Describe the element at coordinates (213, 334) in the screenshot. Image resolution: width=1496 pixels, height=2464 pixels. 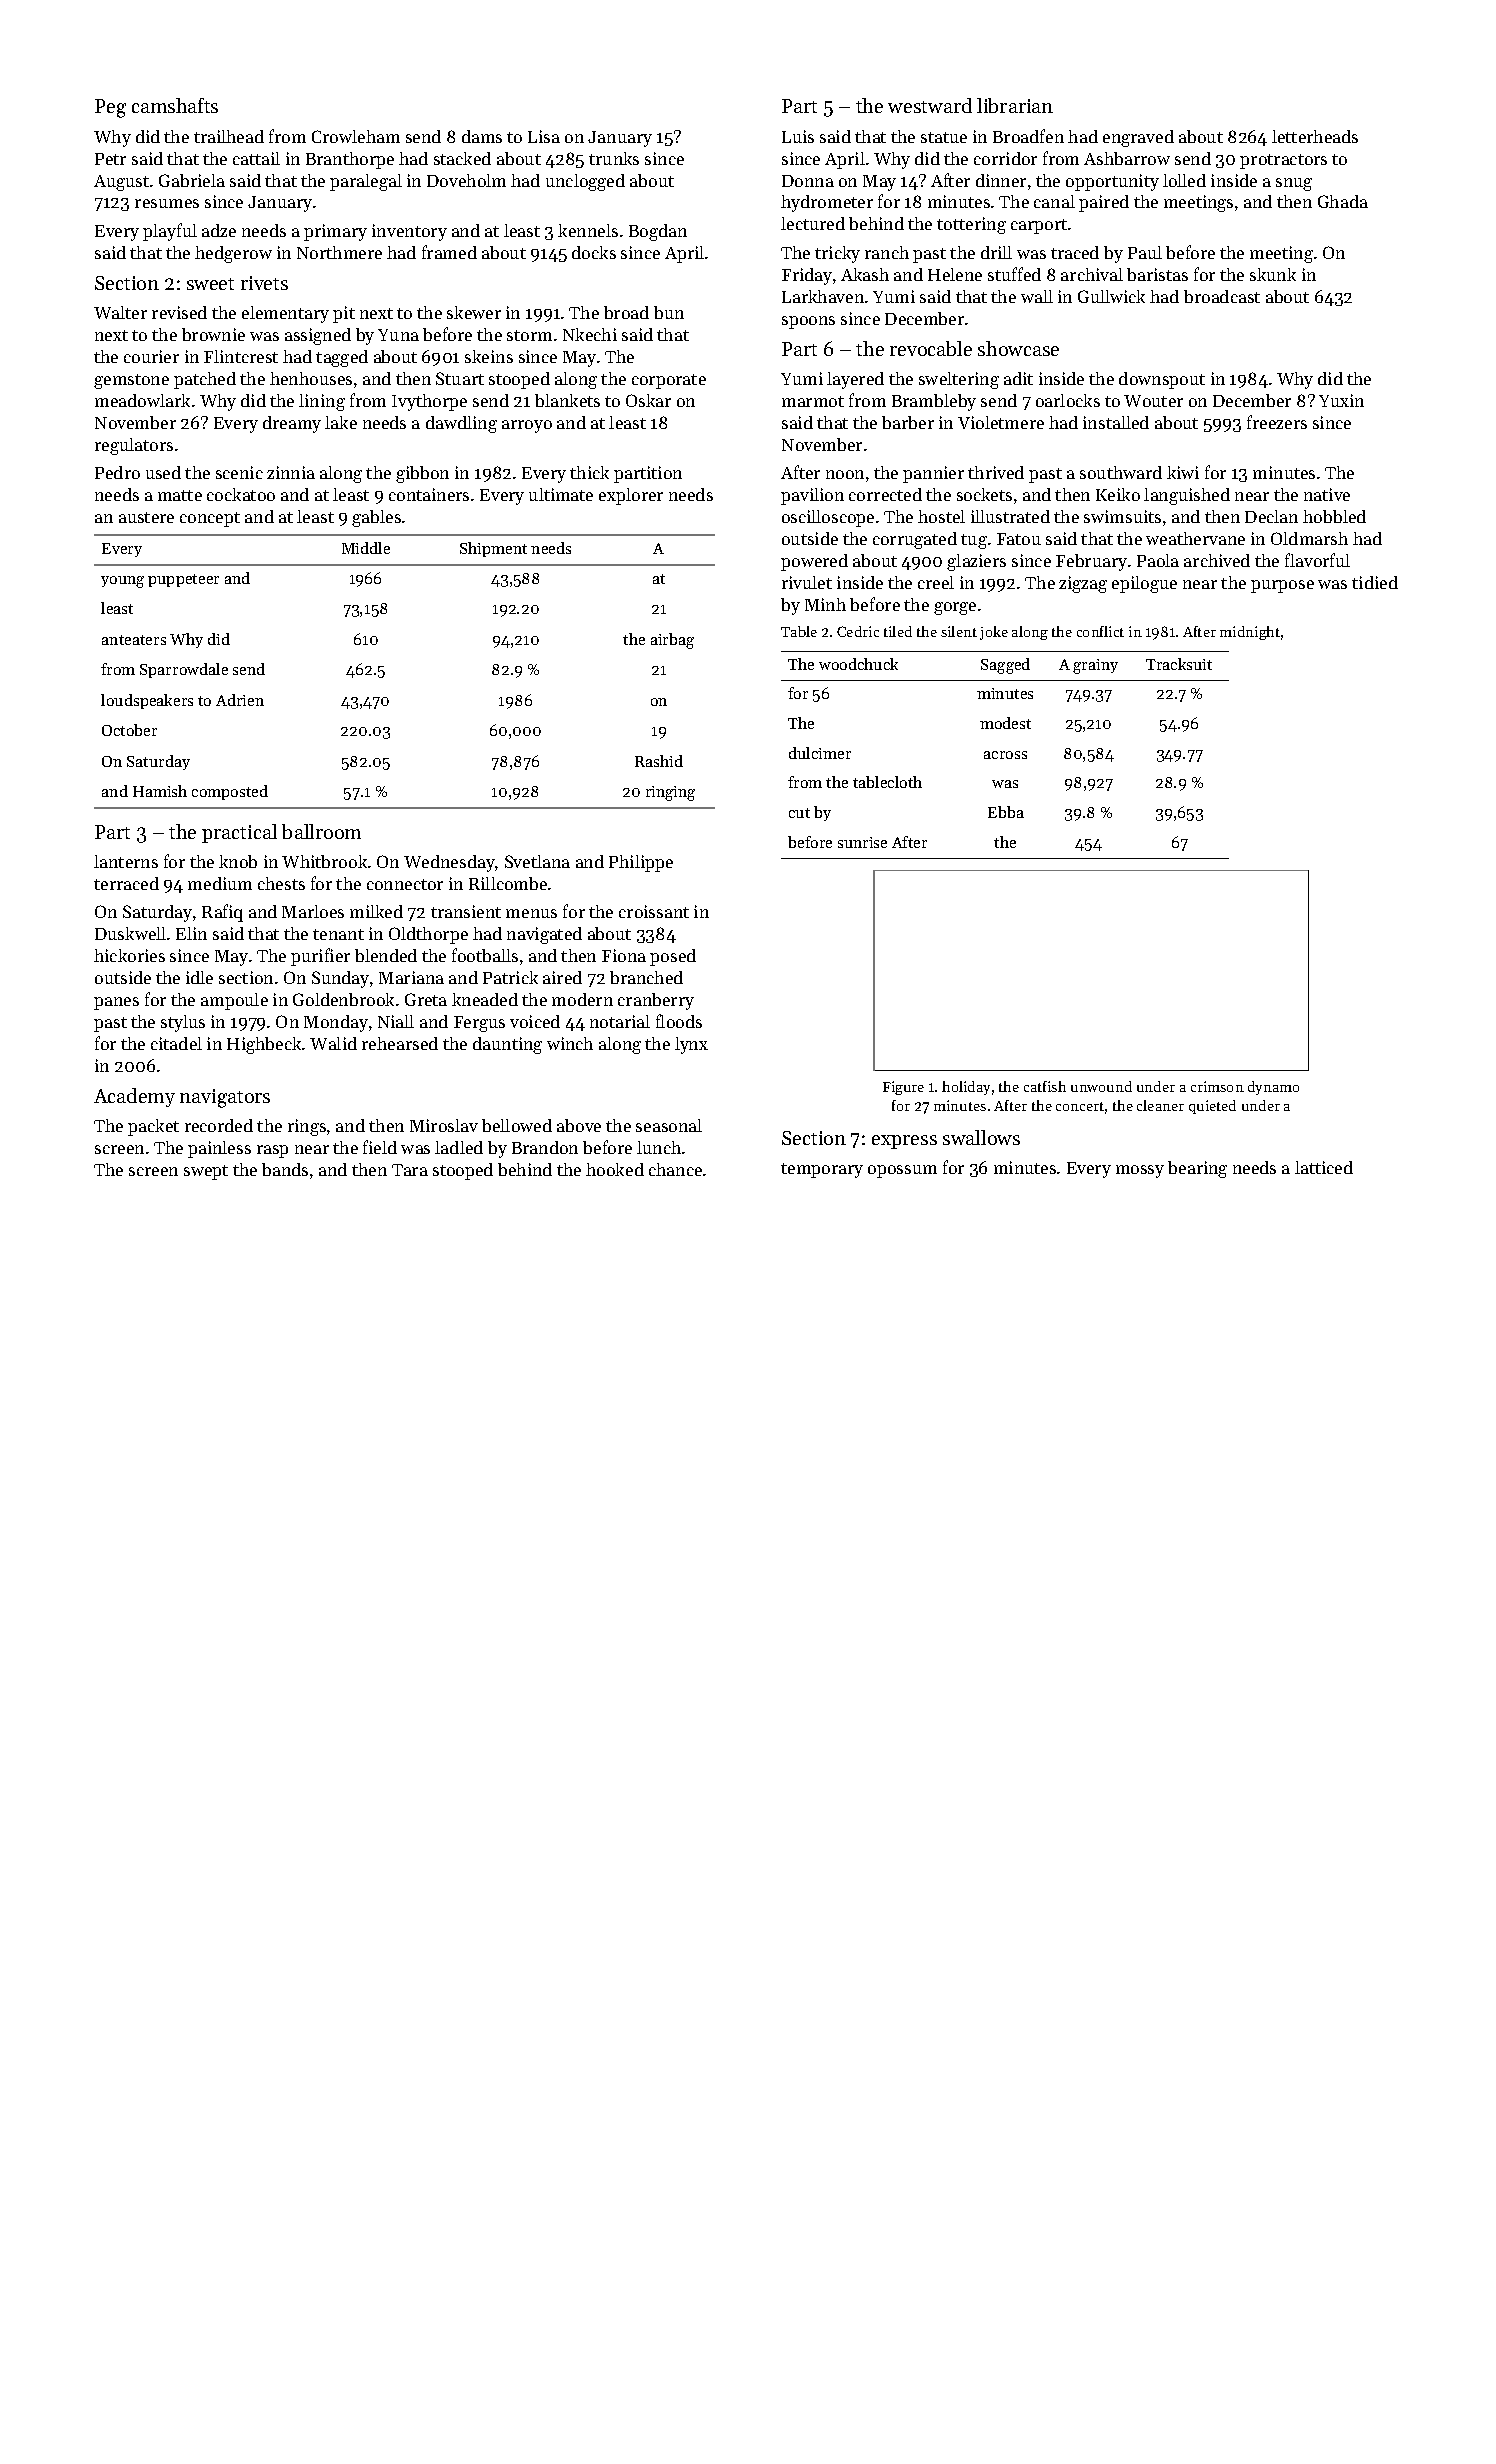
I see `brownie` at that location.
